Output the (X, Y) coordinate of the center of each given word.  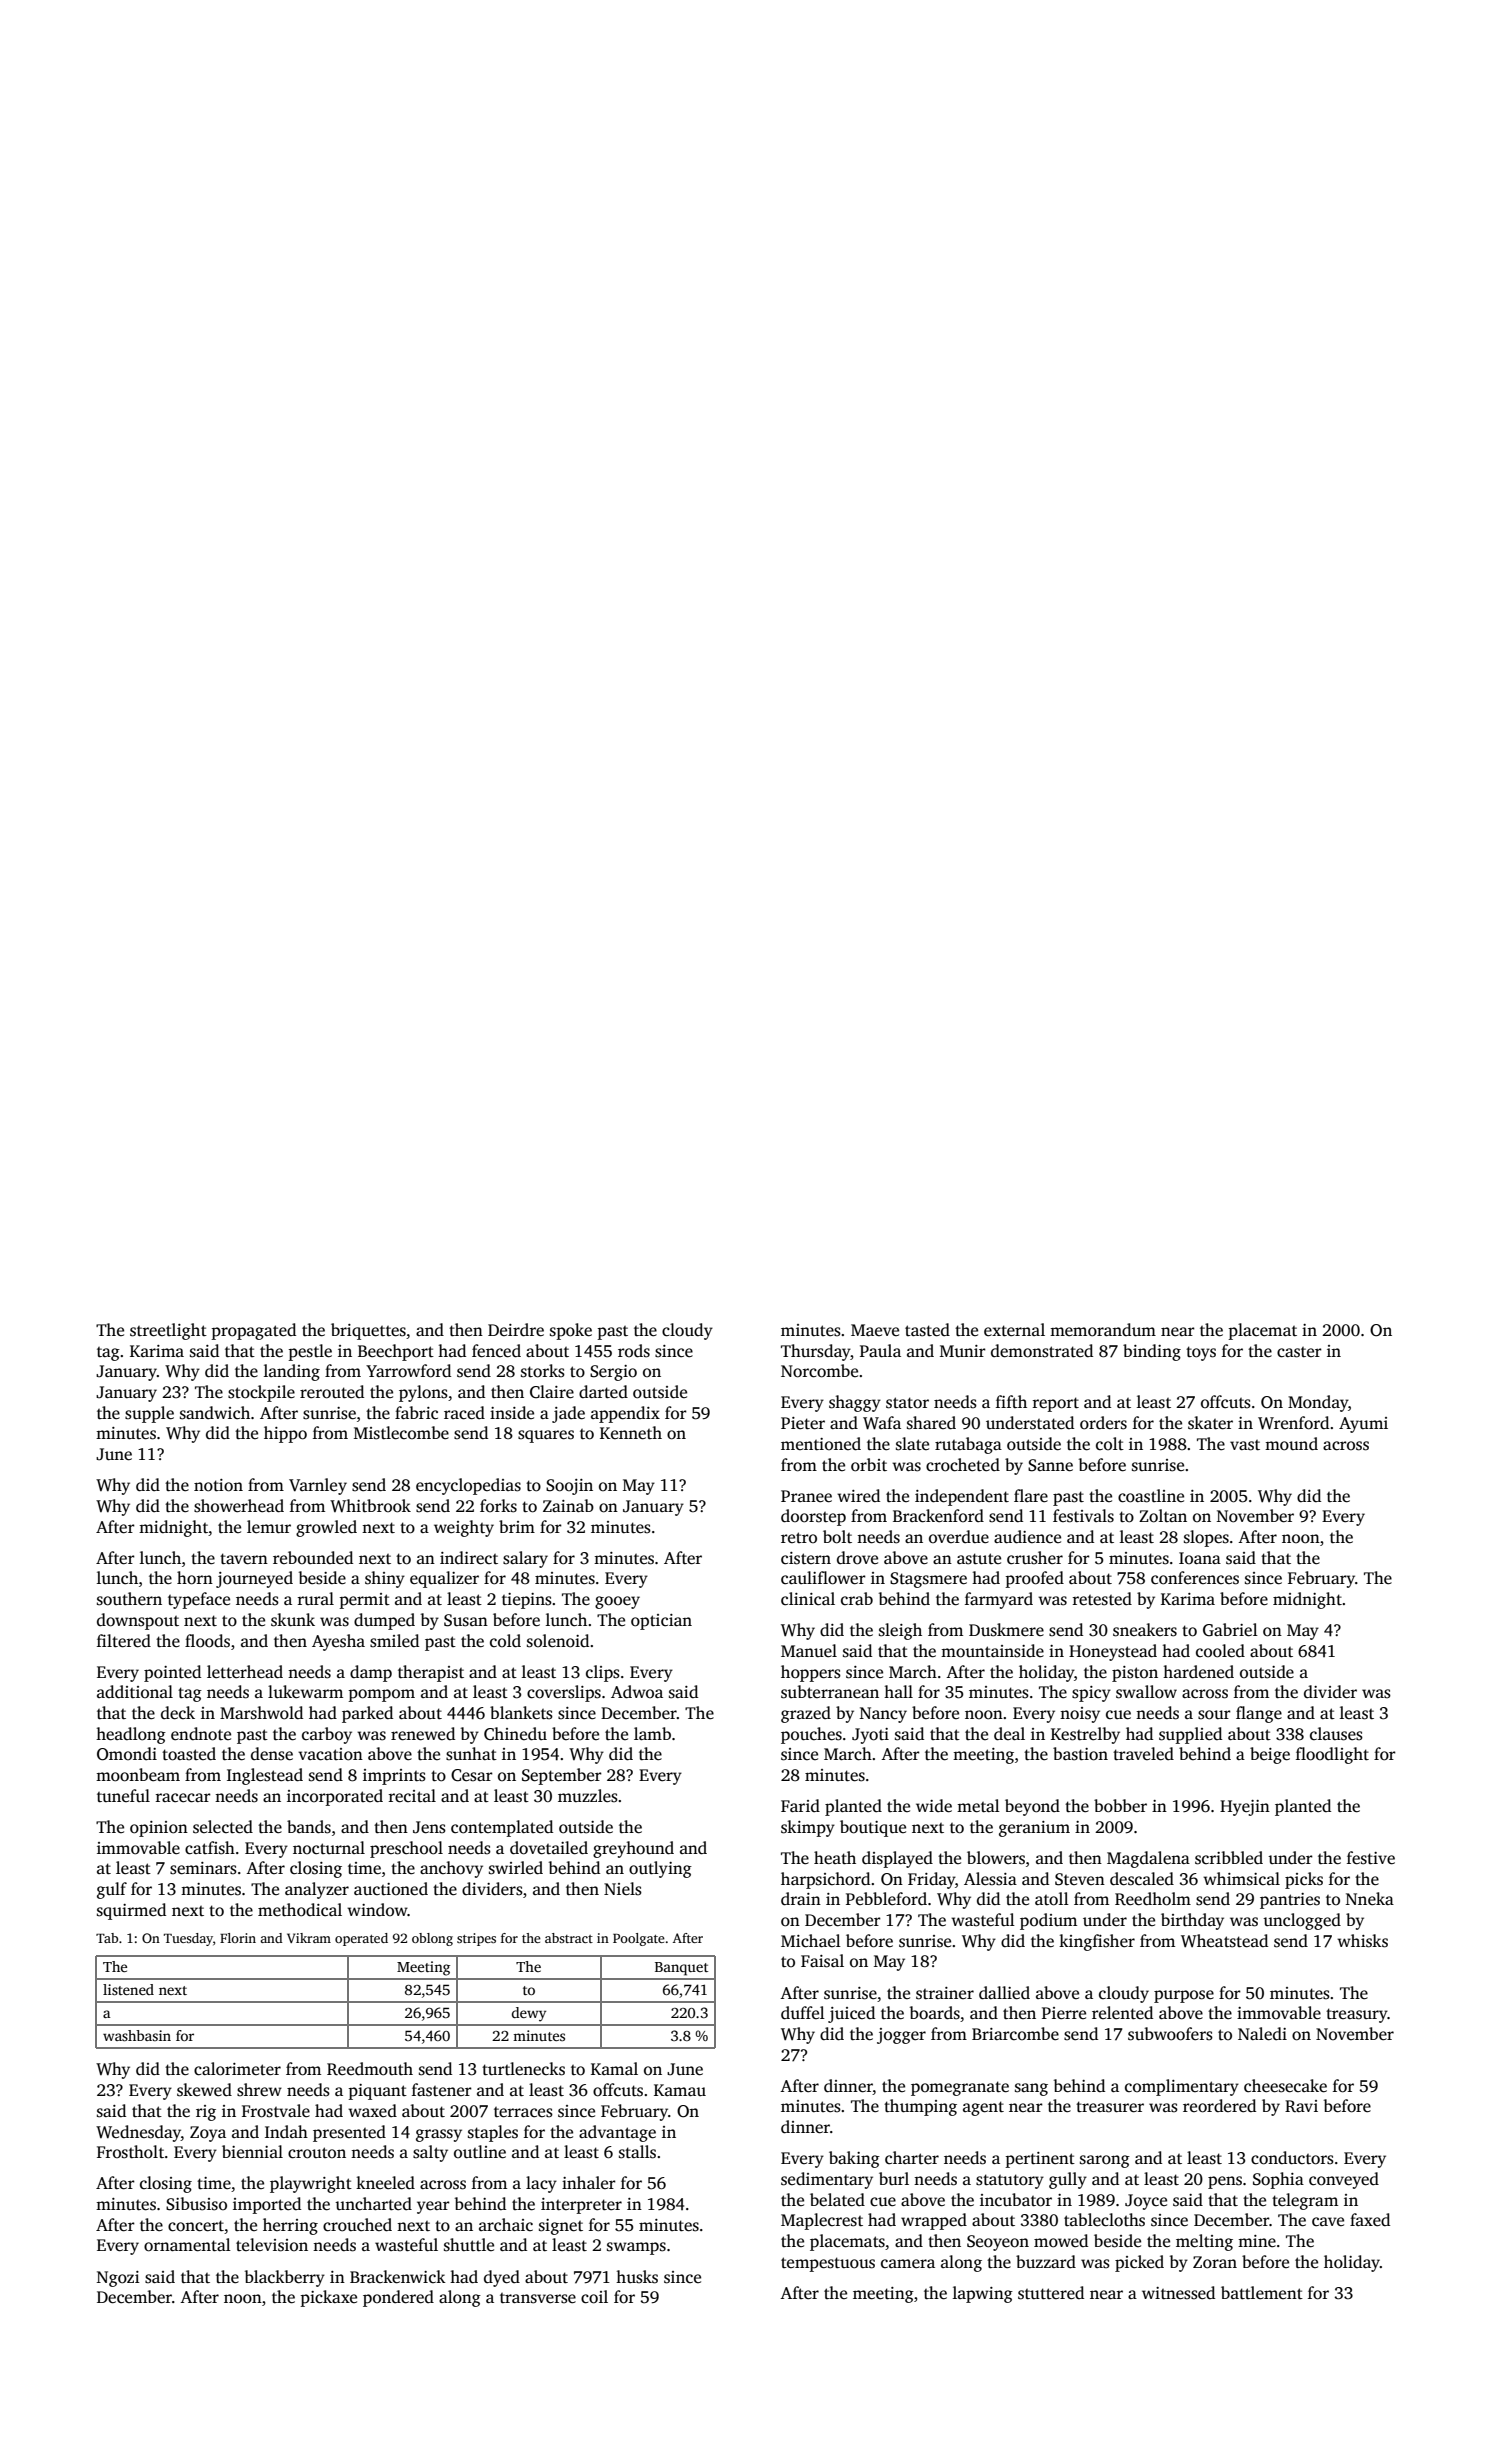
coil (594, 2297)
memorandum (1103, 1330)
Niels (623, 1889)
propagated (253, 1331)
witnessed (1178, 2293)
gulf (112, 1890)
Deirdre (516, 1330)
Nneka (1370, 1899)
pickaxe (328, 2298)
